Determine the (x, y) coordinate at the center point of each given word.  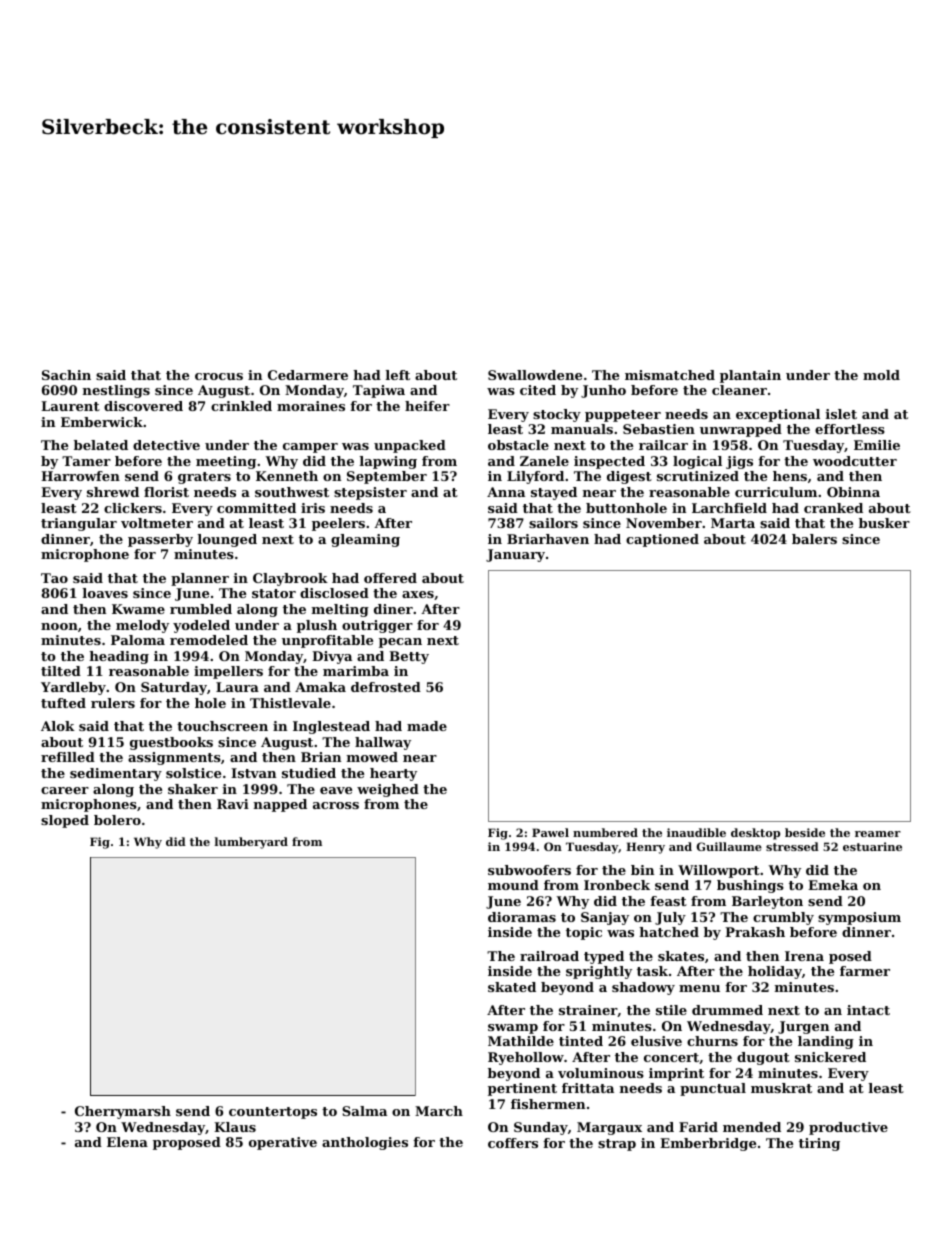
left (398, 375)
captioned (662, 540)
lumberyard (251, 843)
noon (59, 626)
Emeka (833, 885)
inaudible (696, 832)
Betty (409, 657)
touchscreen (222, 726)
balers (814, 539)
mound (513, 885)
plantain (750, 376)
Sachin (66, 375)
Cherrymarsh (123, 1112)
